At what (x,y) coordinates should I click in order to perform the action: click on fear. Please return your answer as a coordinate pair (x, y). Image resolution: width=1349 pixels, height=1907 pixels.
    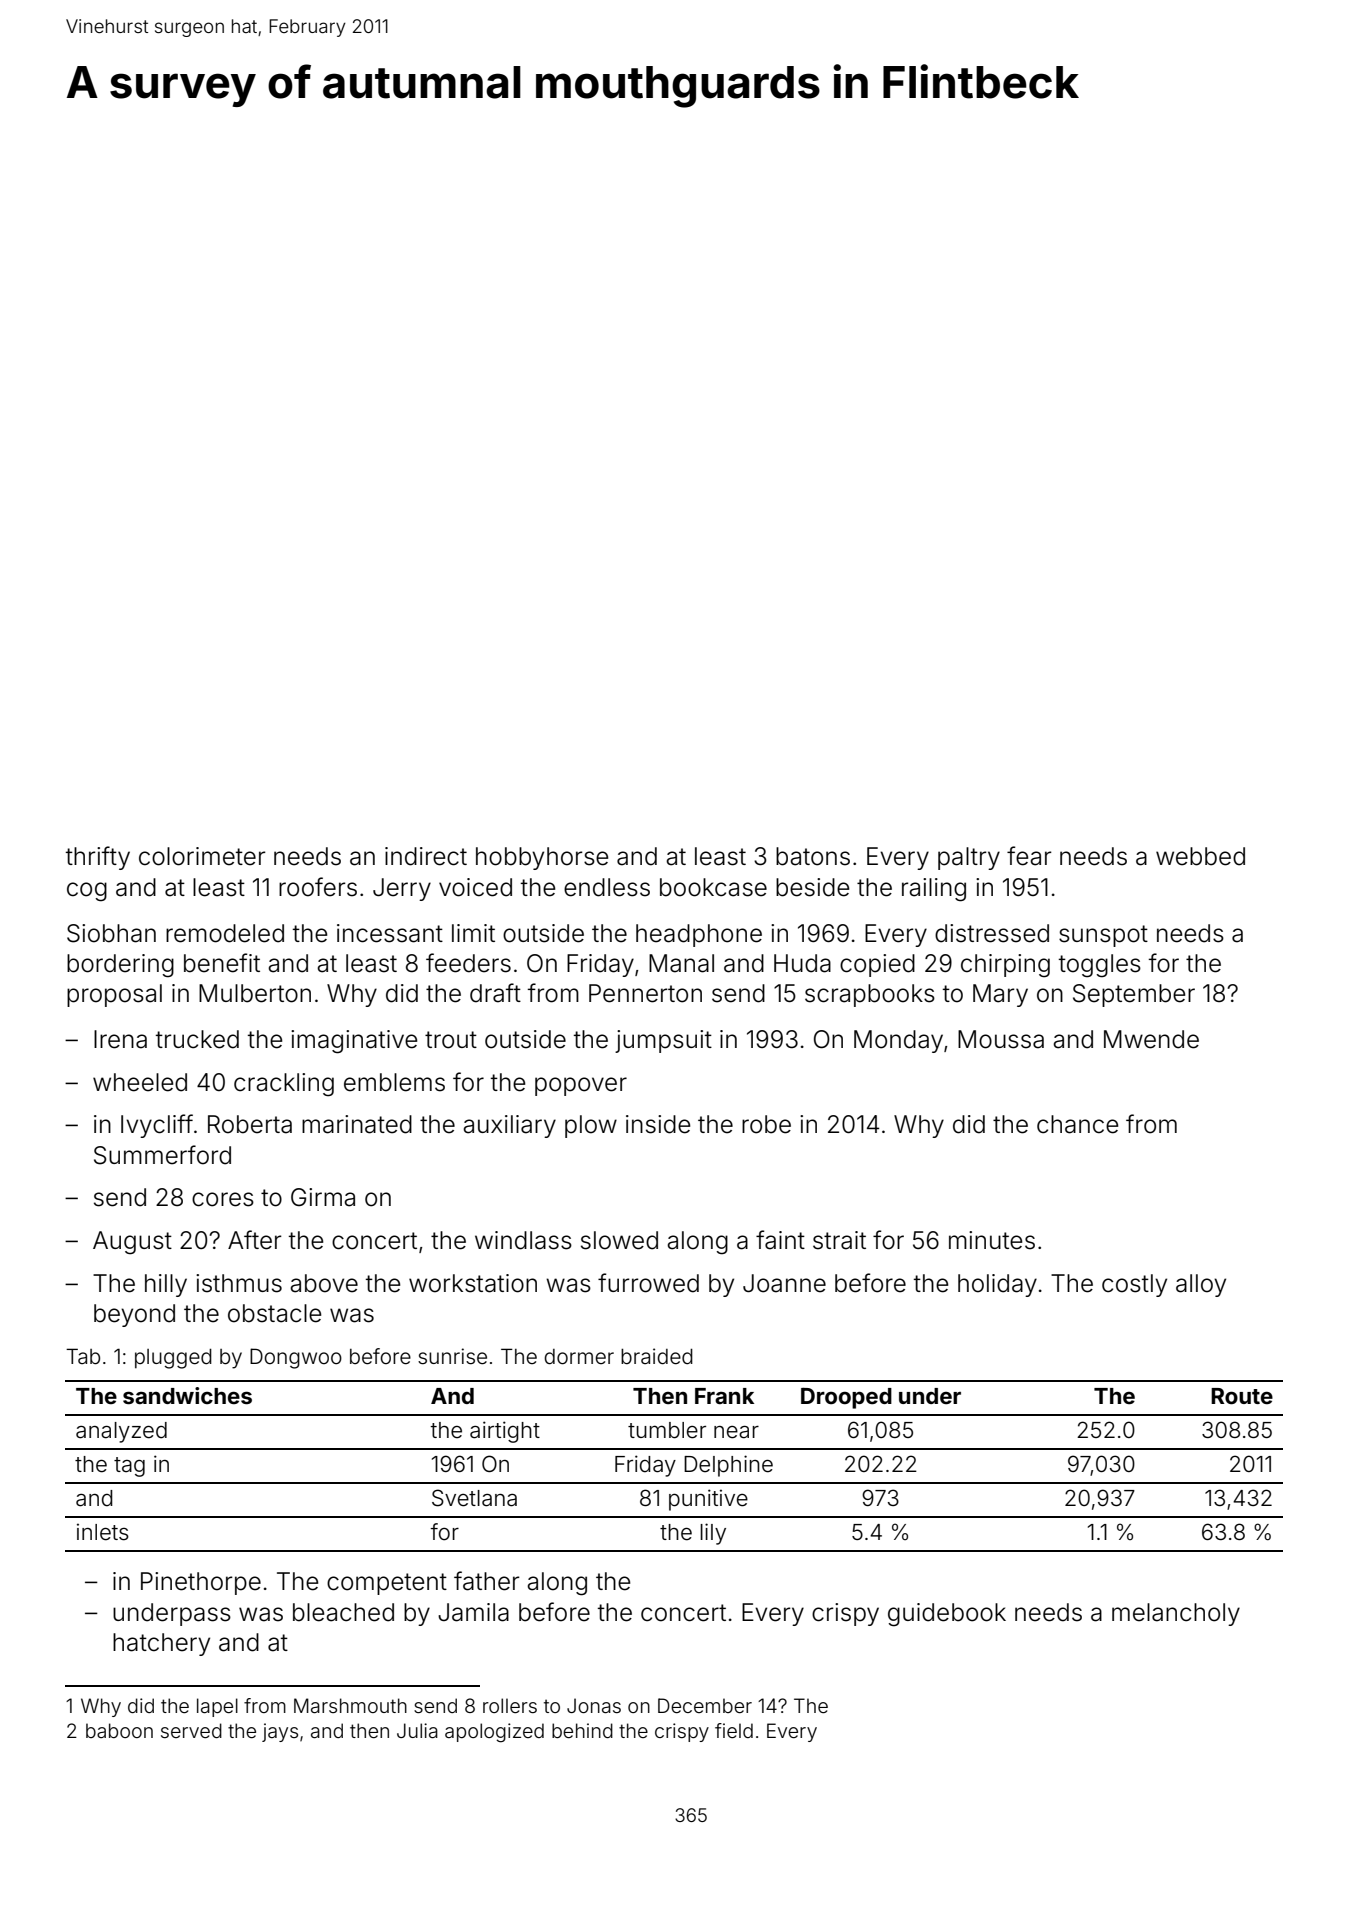
    Looking at the image, I should click on (1029, 856).
